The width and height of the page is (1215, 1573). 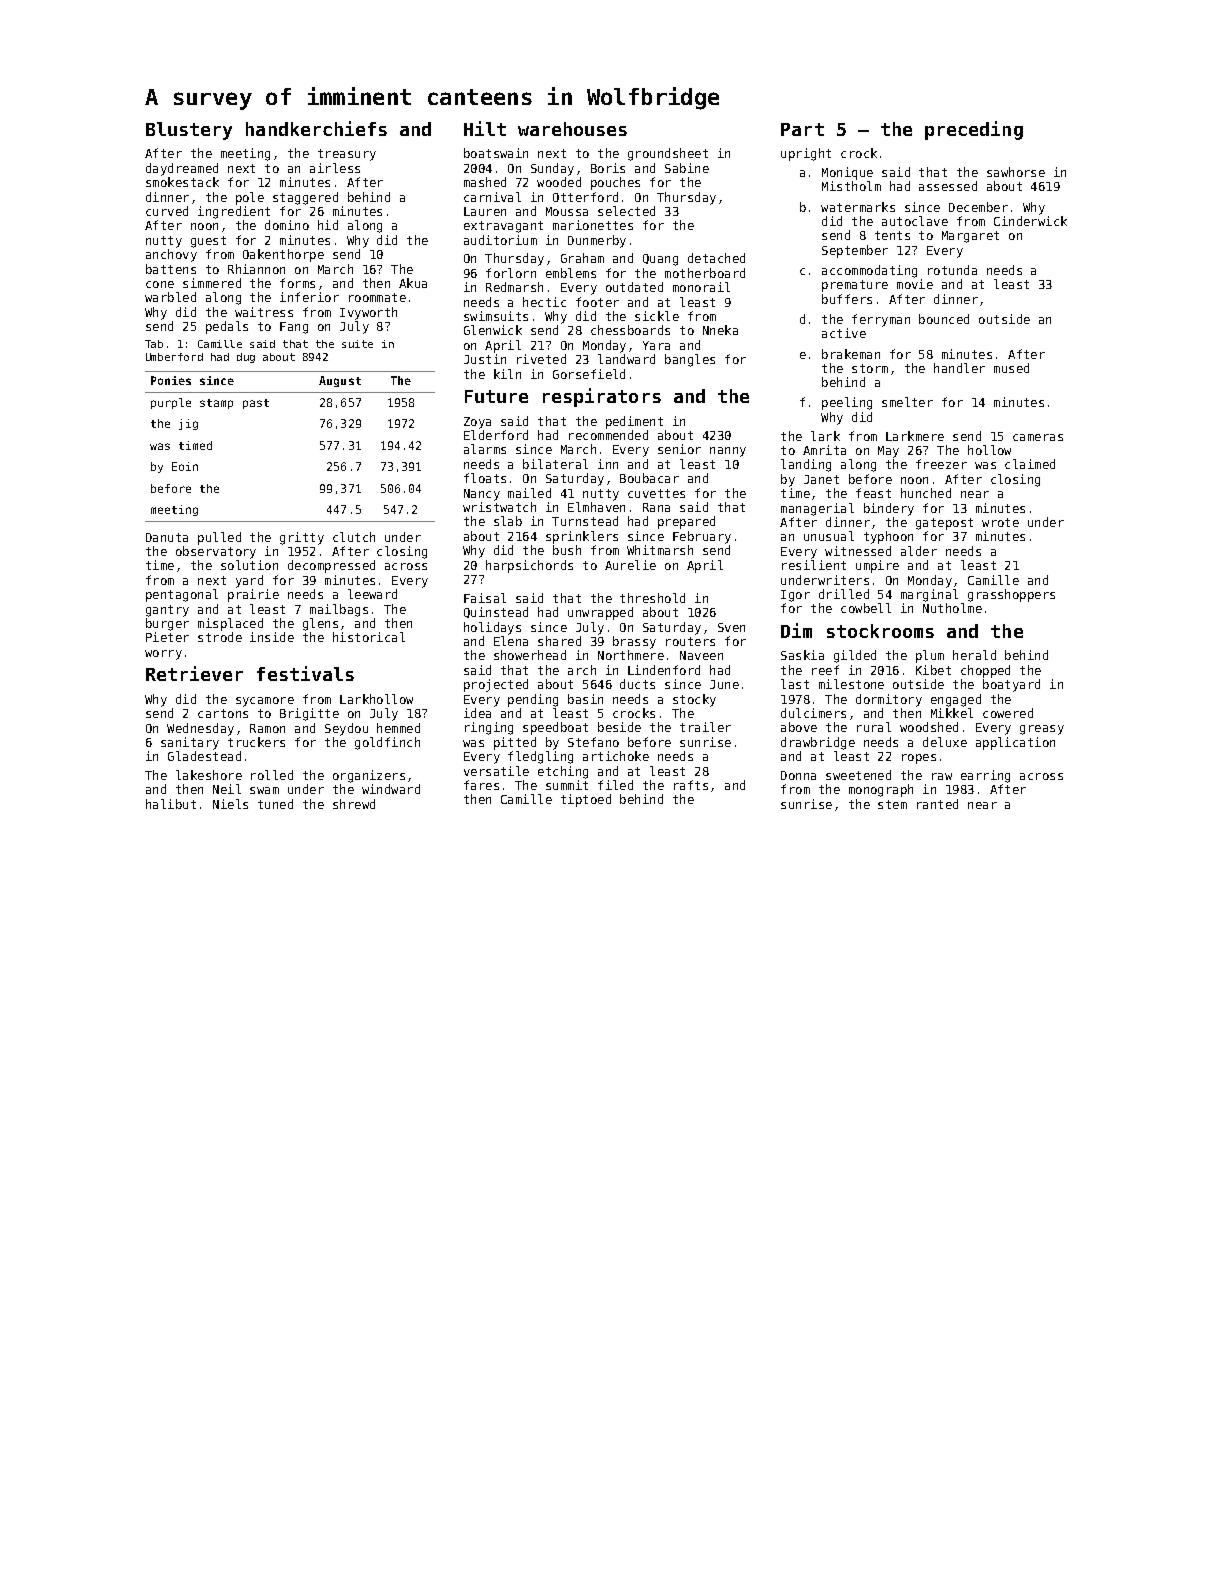 What do you see at coordinates (275, 804) in the page?
I see `tuned` at bounding box center [275, 804].
